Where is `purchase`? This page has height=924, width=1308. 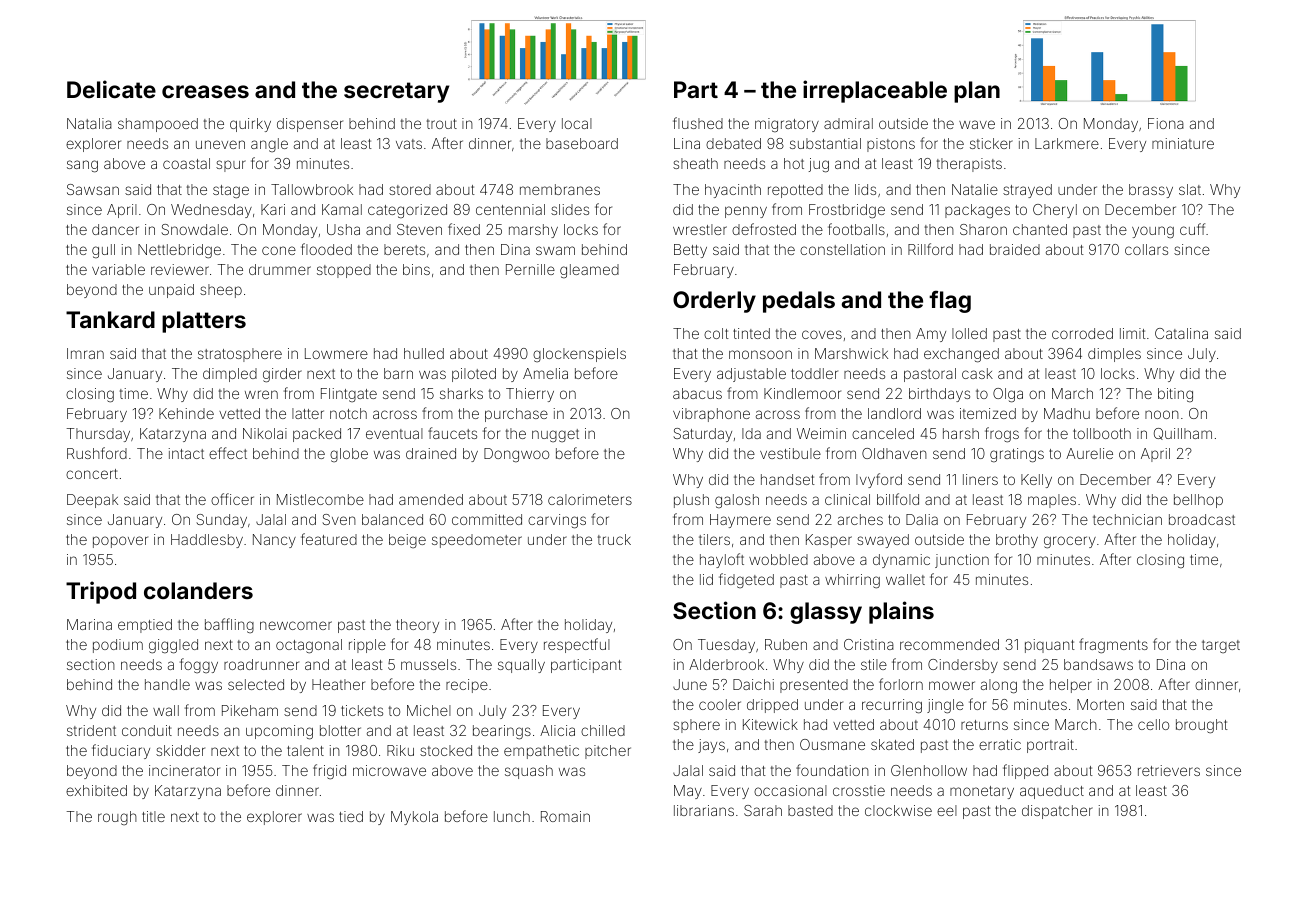
purchase is located at coordinates (516, 415).
